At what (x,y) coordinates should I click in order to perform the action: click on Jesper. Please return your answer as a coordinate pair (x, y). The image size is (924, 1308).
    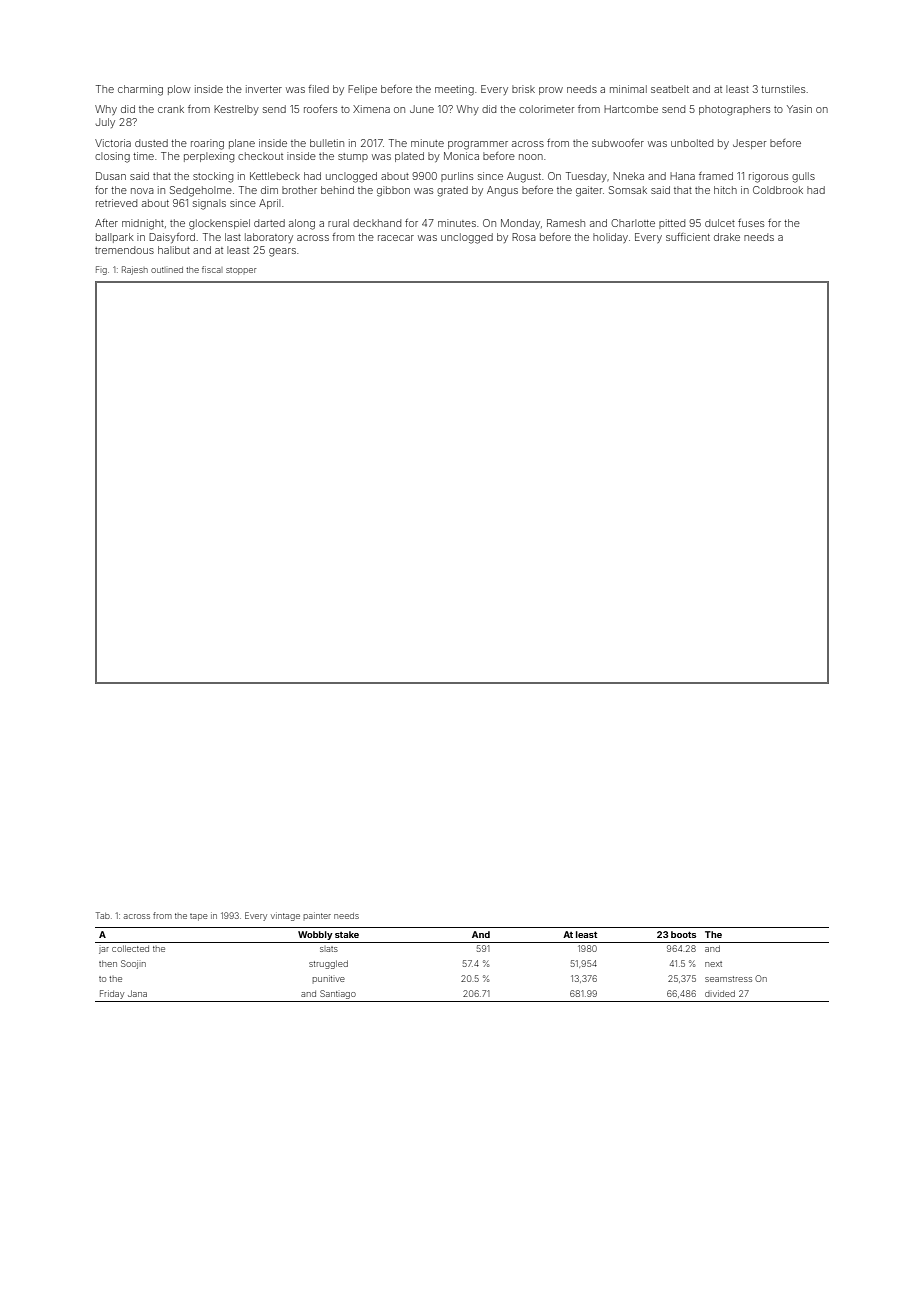
    Looking at the image, I should click on (749, 144).
